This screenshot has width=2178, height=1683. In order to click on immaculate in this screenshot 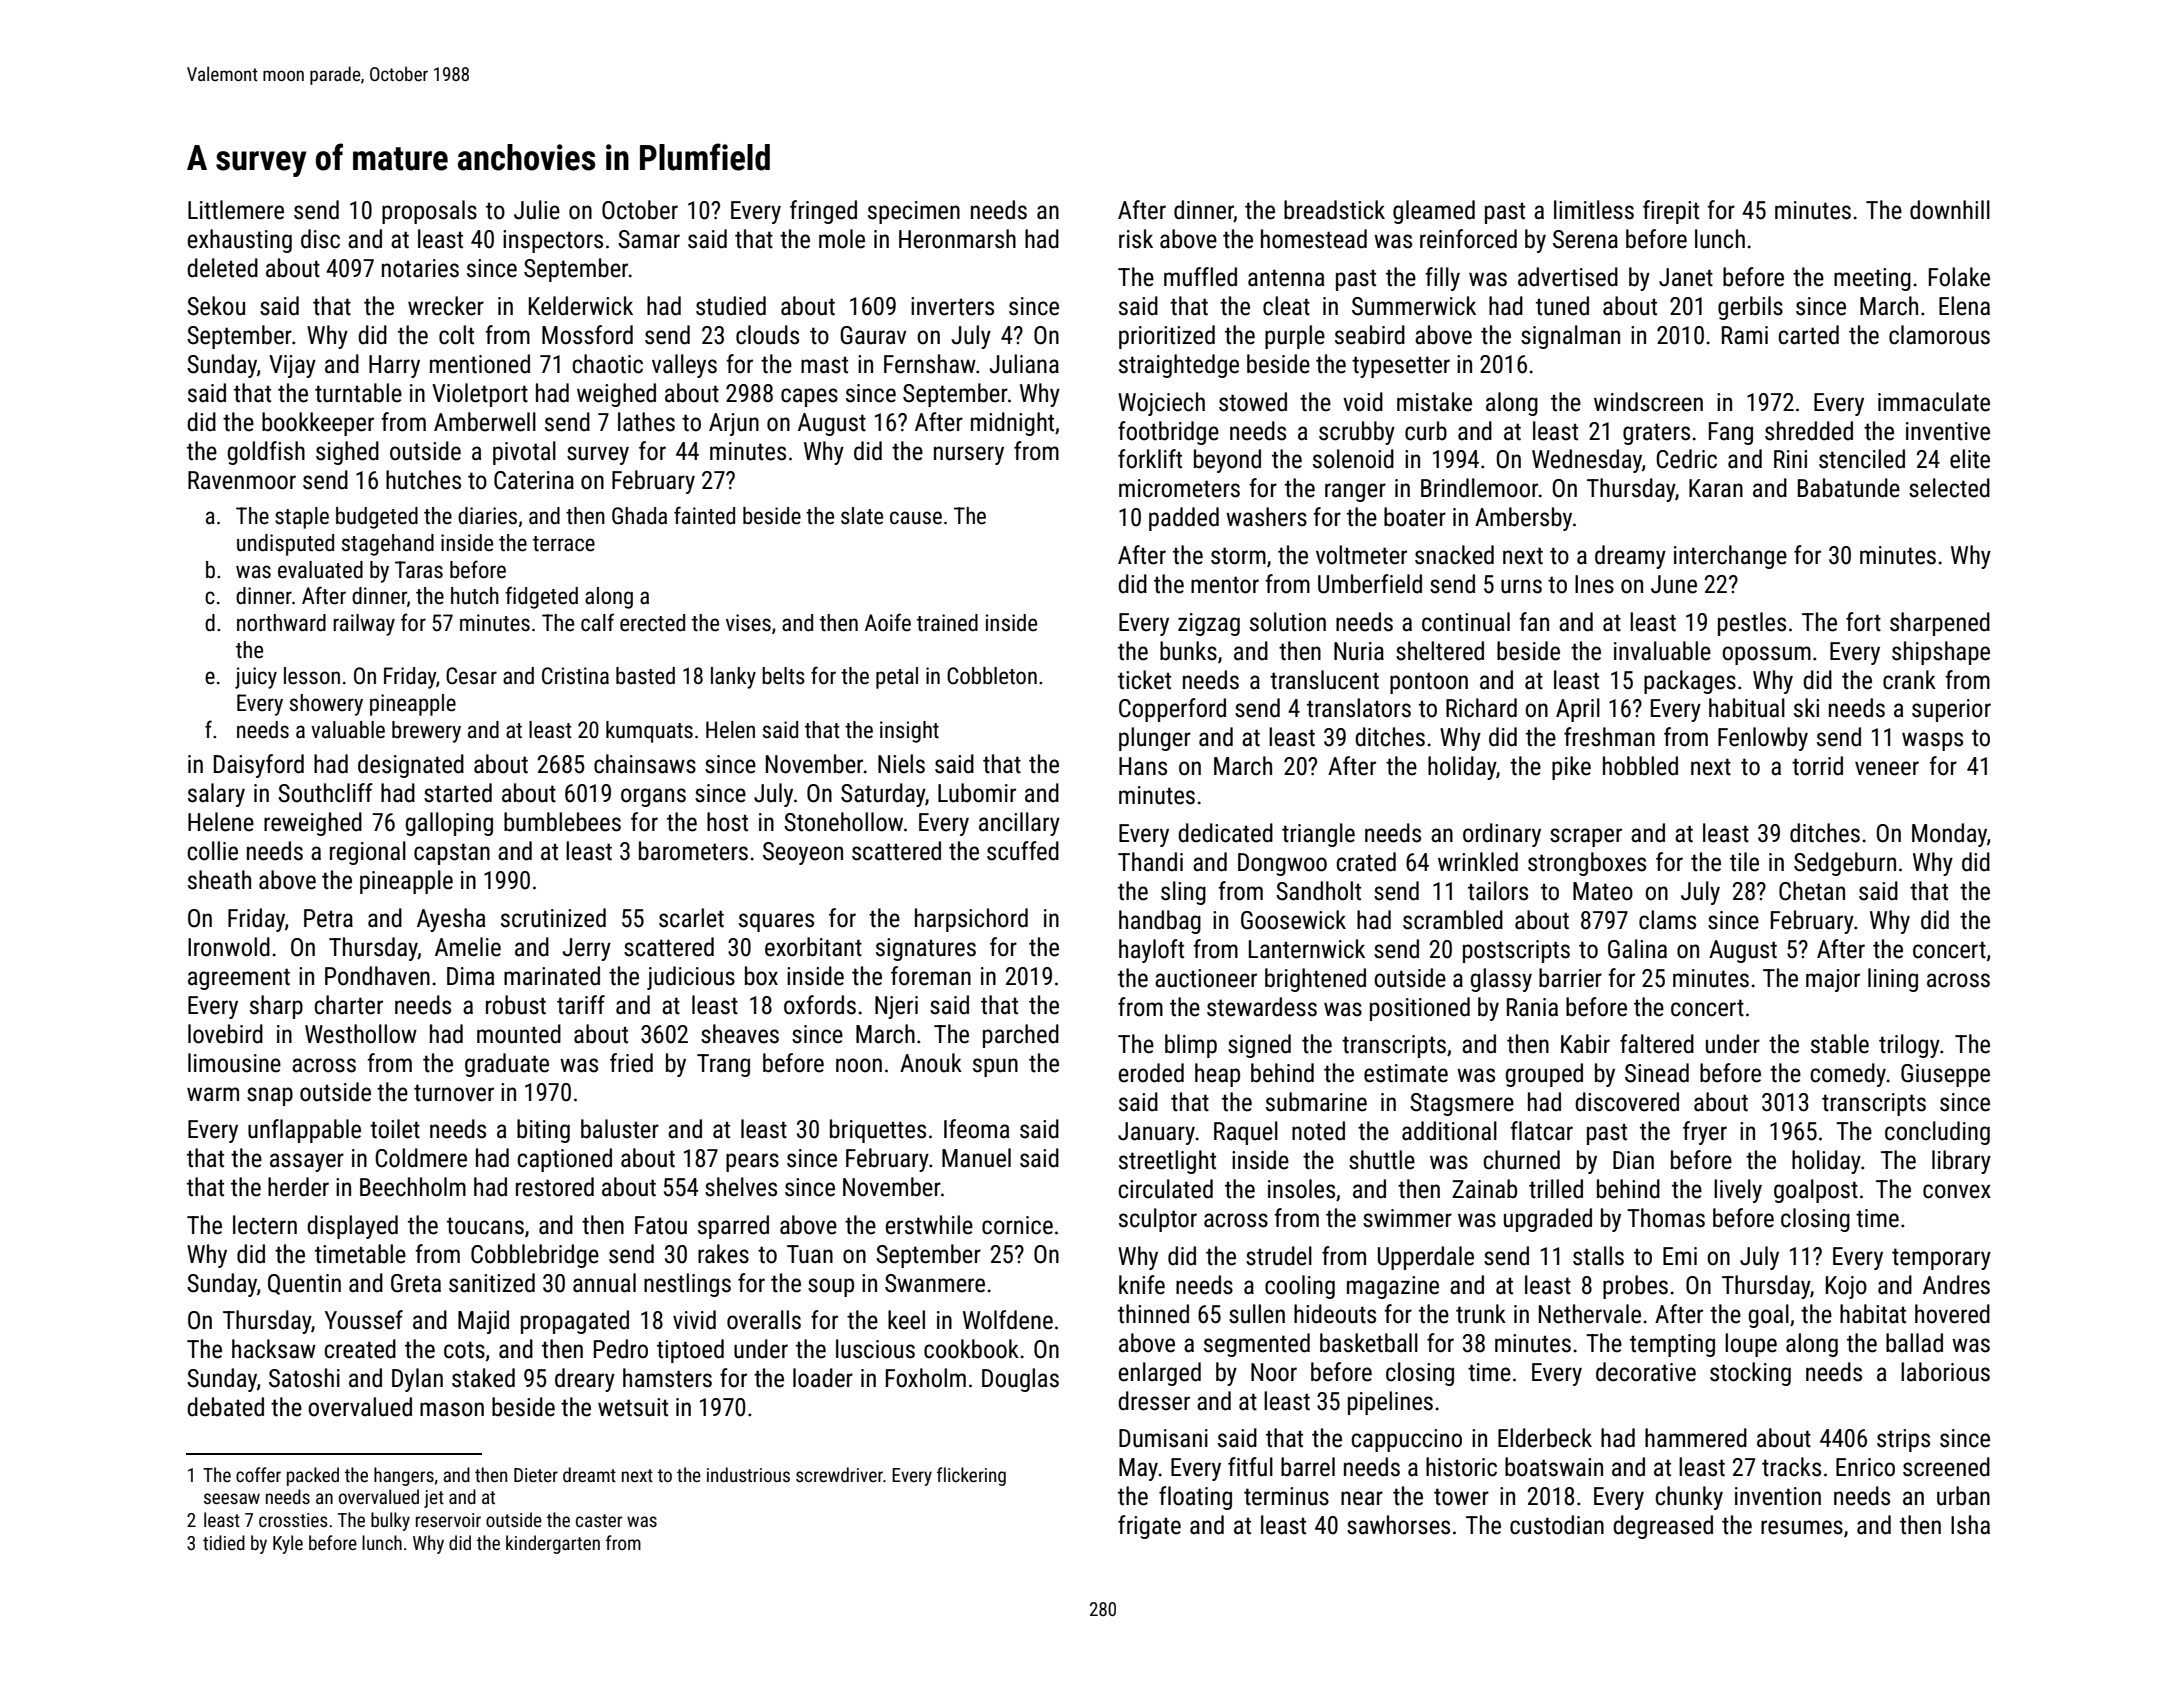, I will do `click(1934, 402)`.
